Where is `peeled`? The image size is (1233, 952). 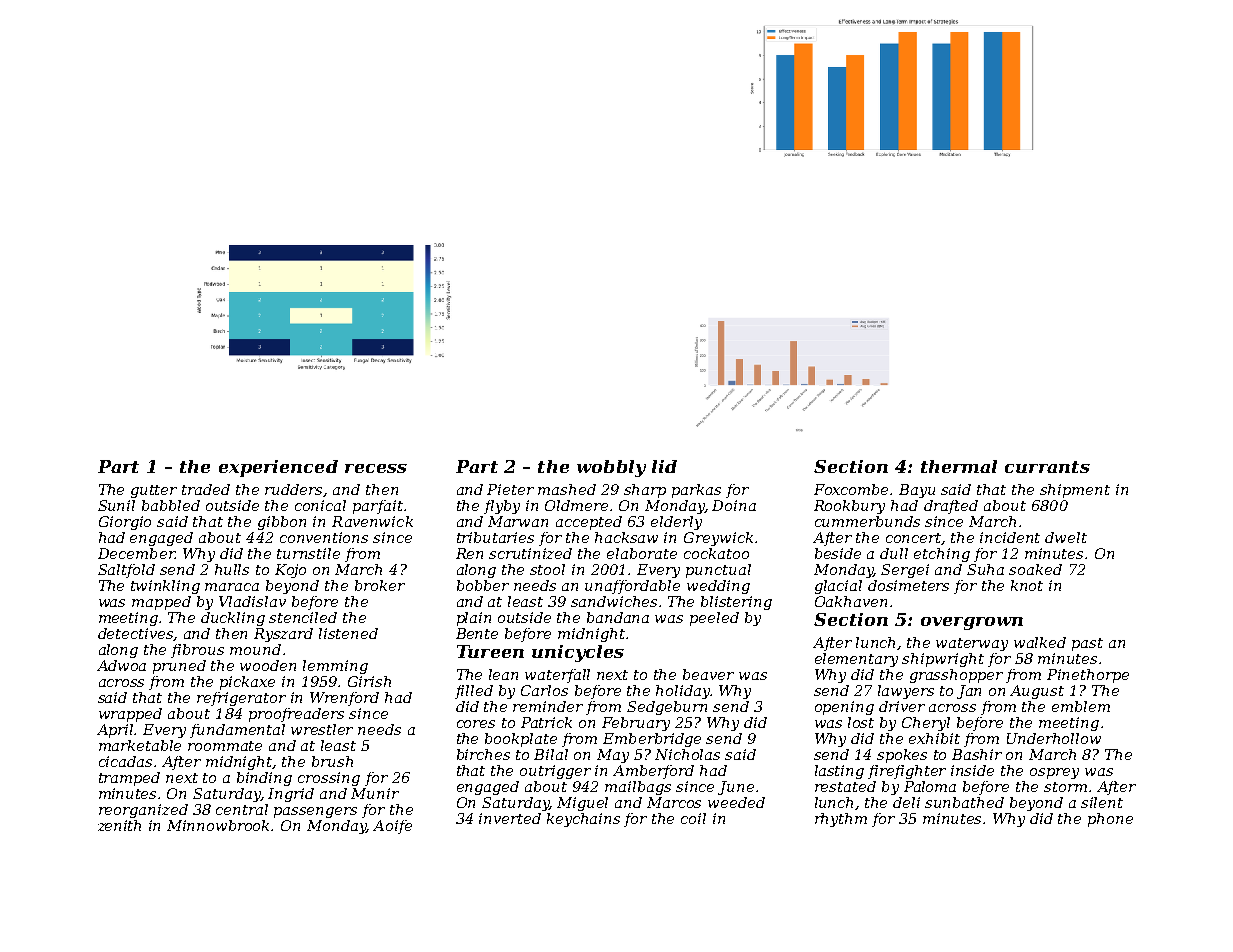 peeled is located at coordinates (714, 619).
